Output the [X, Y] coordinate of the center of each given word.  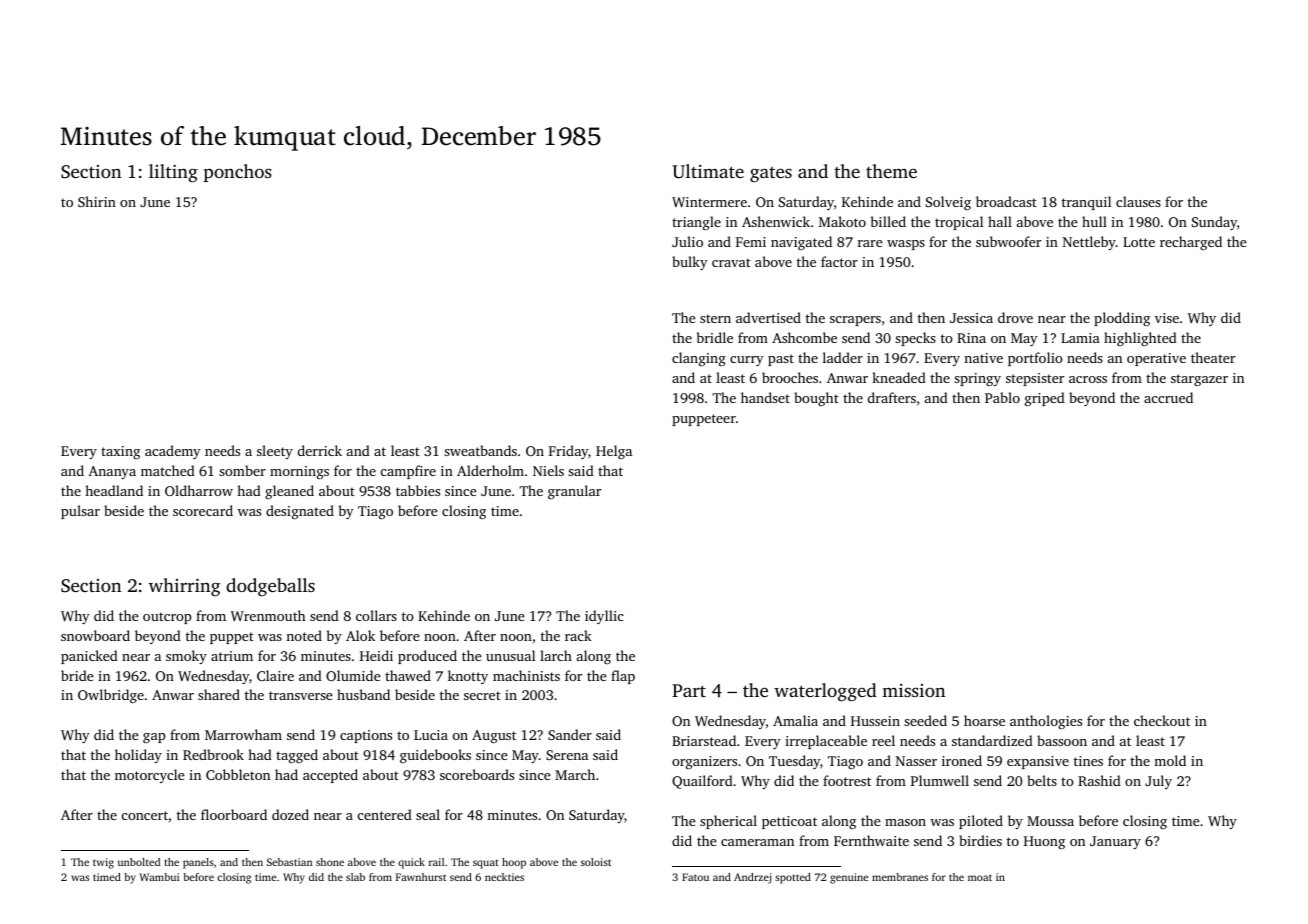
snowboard [95, 635]
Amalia [795, 720]
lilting [173, 173]
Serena [567, 755]
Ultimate [708, 171]
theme [891, 171]
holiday [138, 756]
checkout [1162, 720]
